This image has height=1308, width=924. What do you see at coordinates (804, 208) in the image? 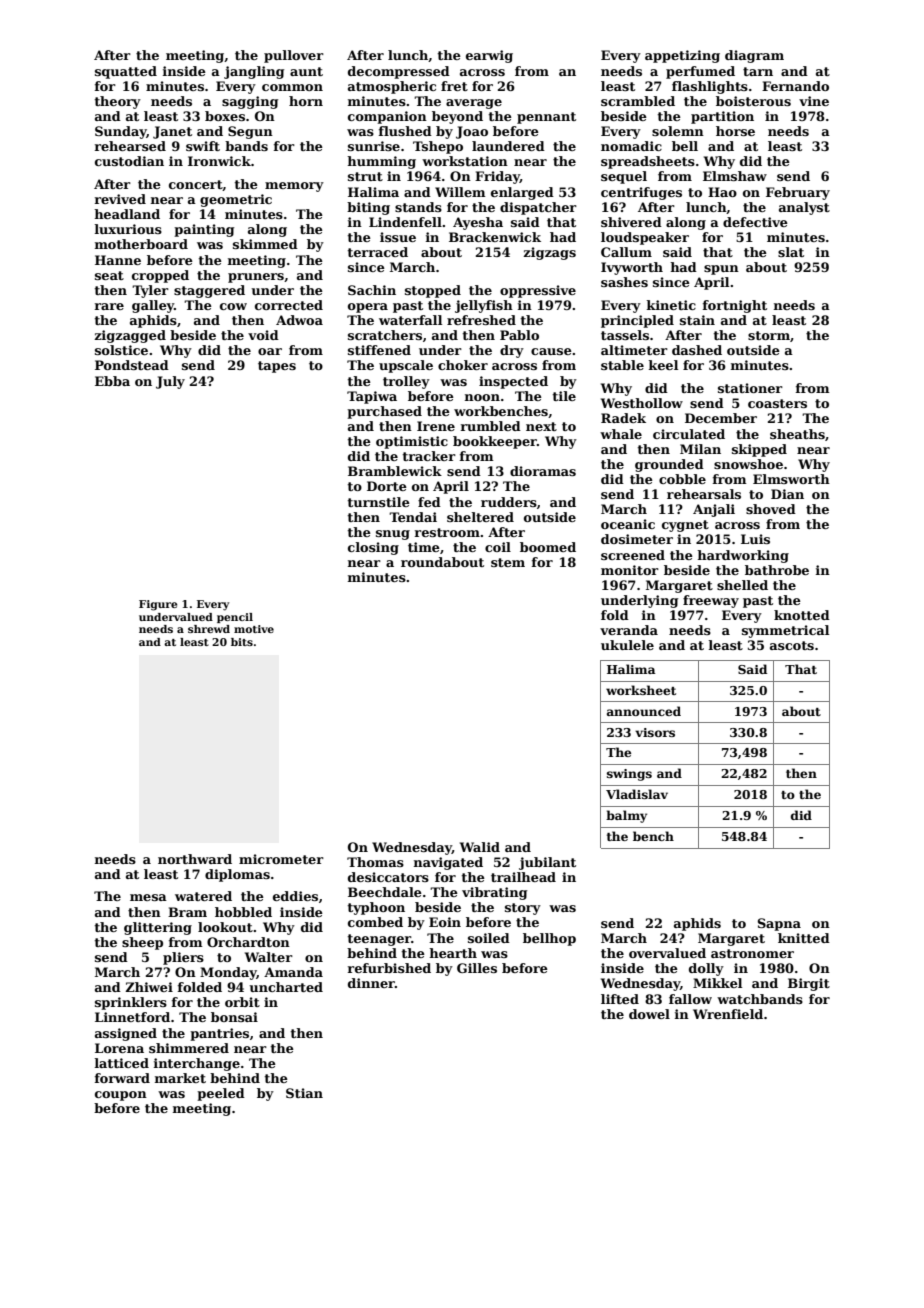
I see `analyst` at bounding box center [804, 208].
